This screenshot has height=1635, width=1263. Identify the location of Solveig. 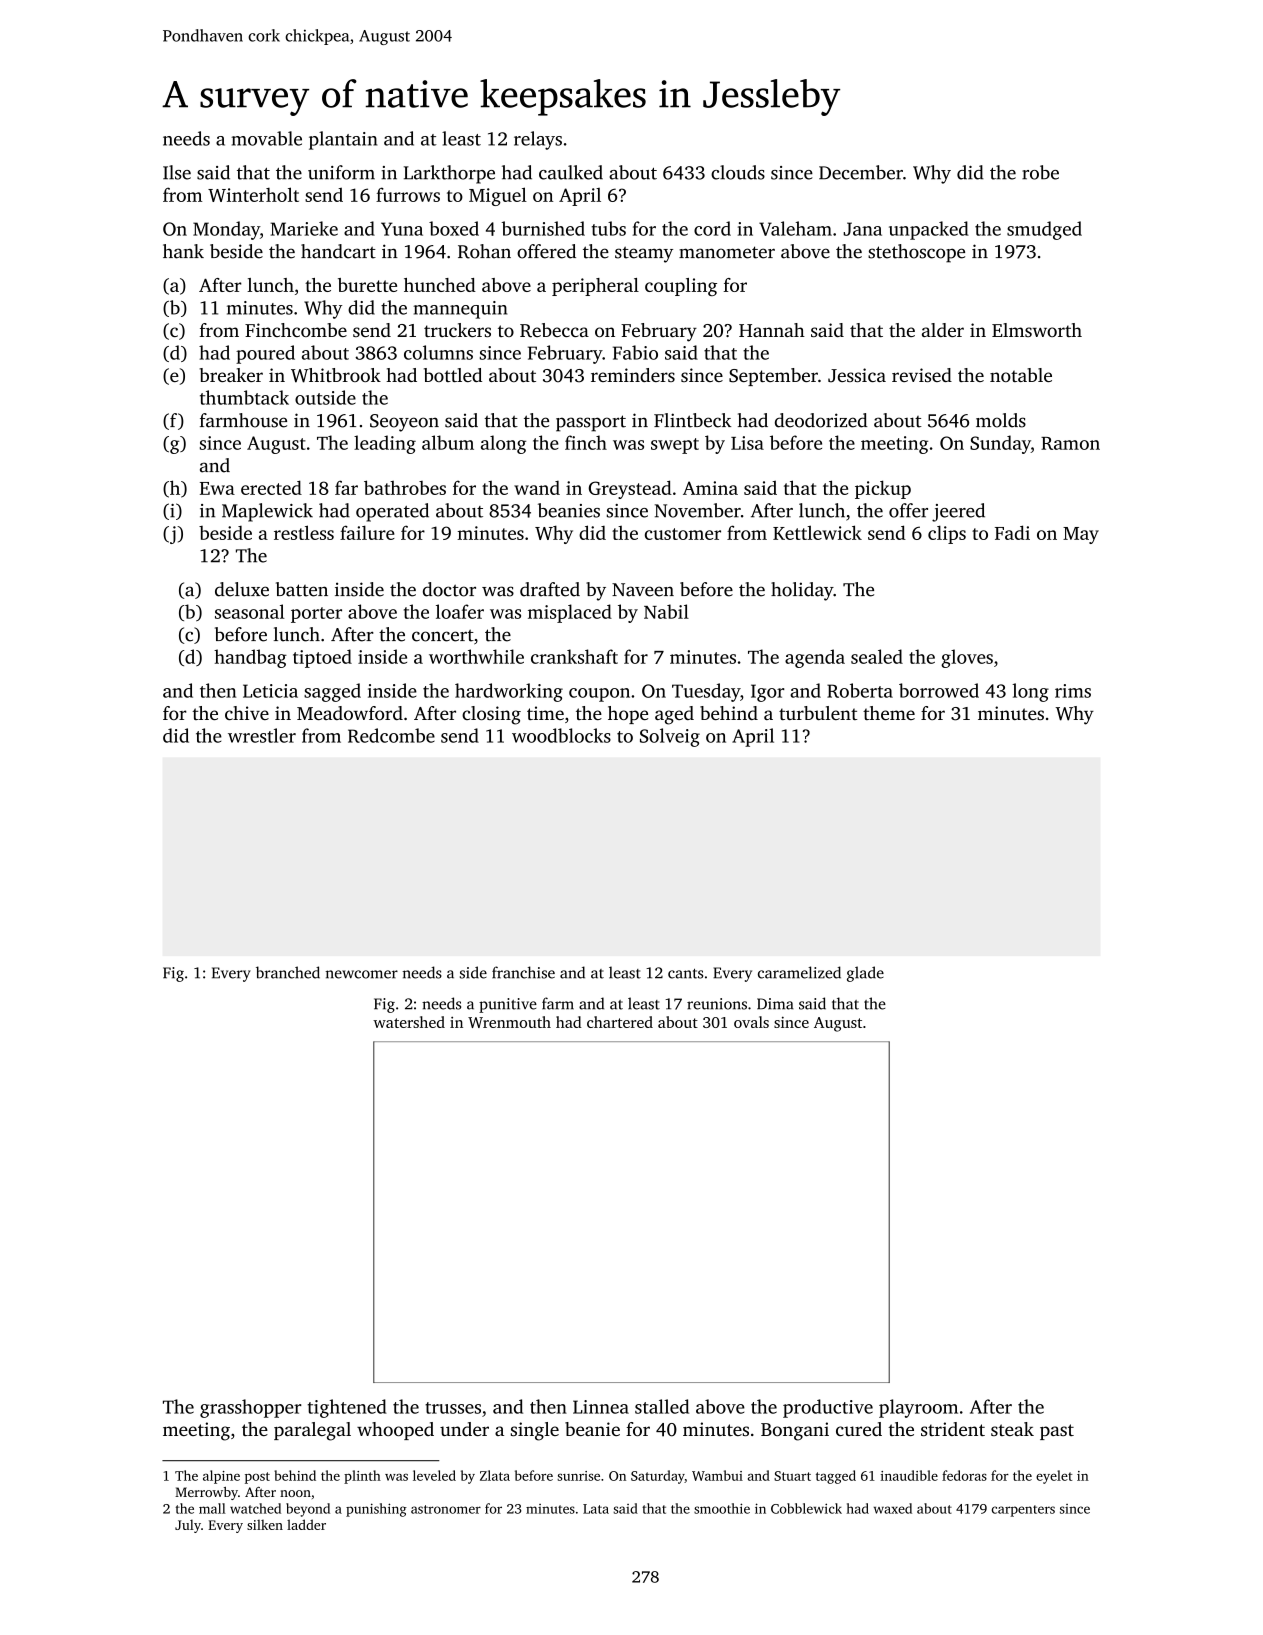
(670, 737).
